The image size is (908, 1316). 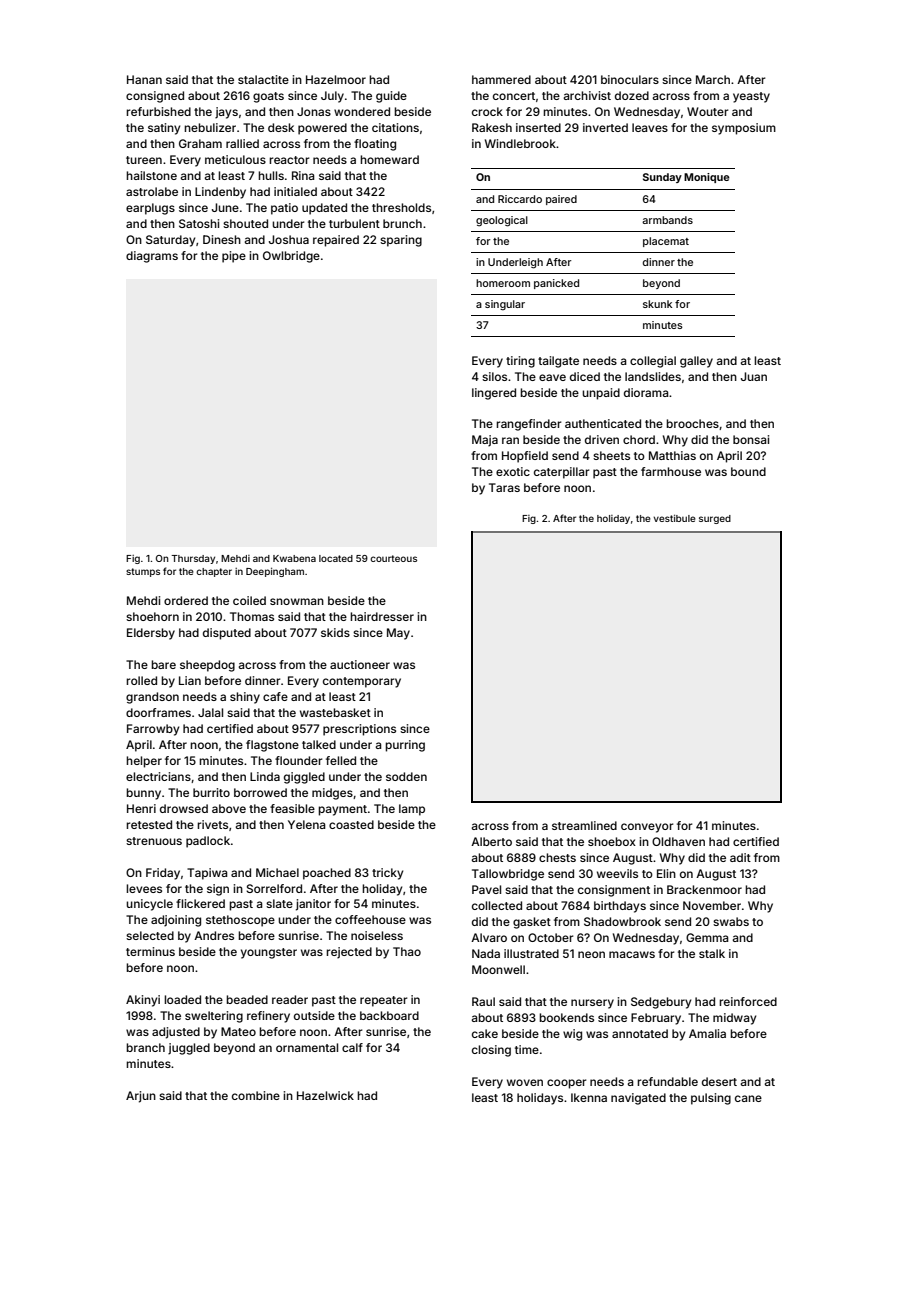 What do you see at coordinates (152, 616) in the screenshot?
I see `shoehorn` at bounding box center [152, 616].
